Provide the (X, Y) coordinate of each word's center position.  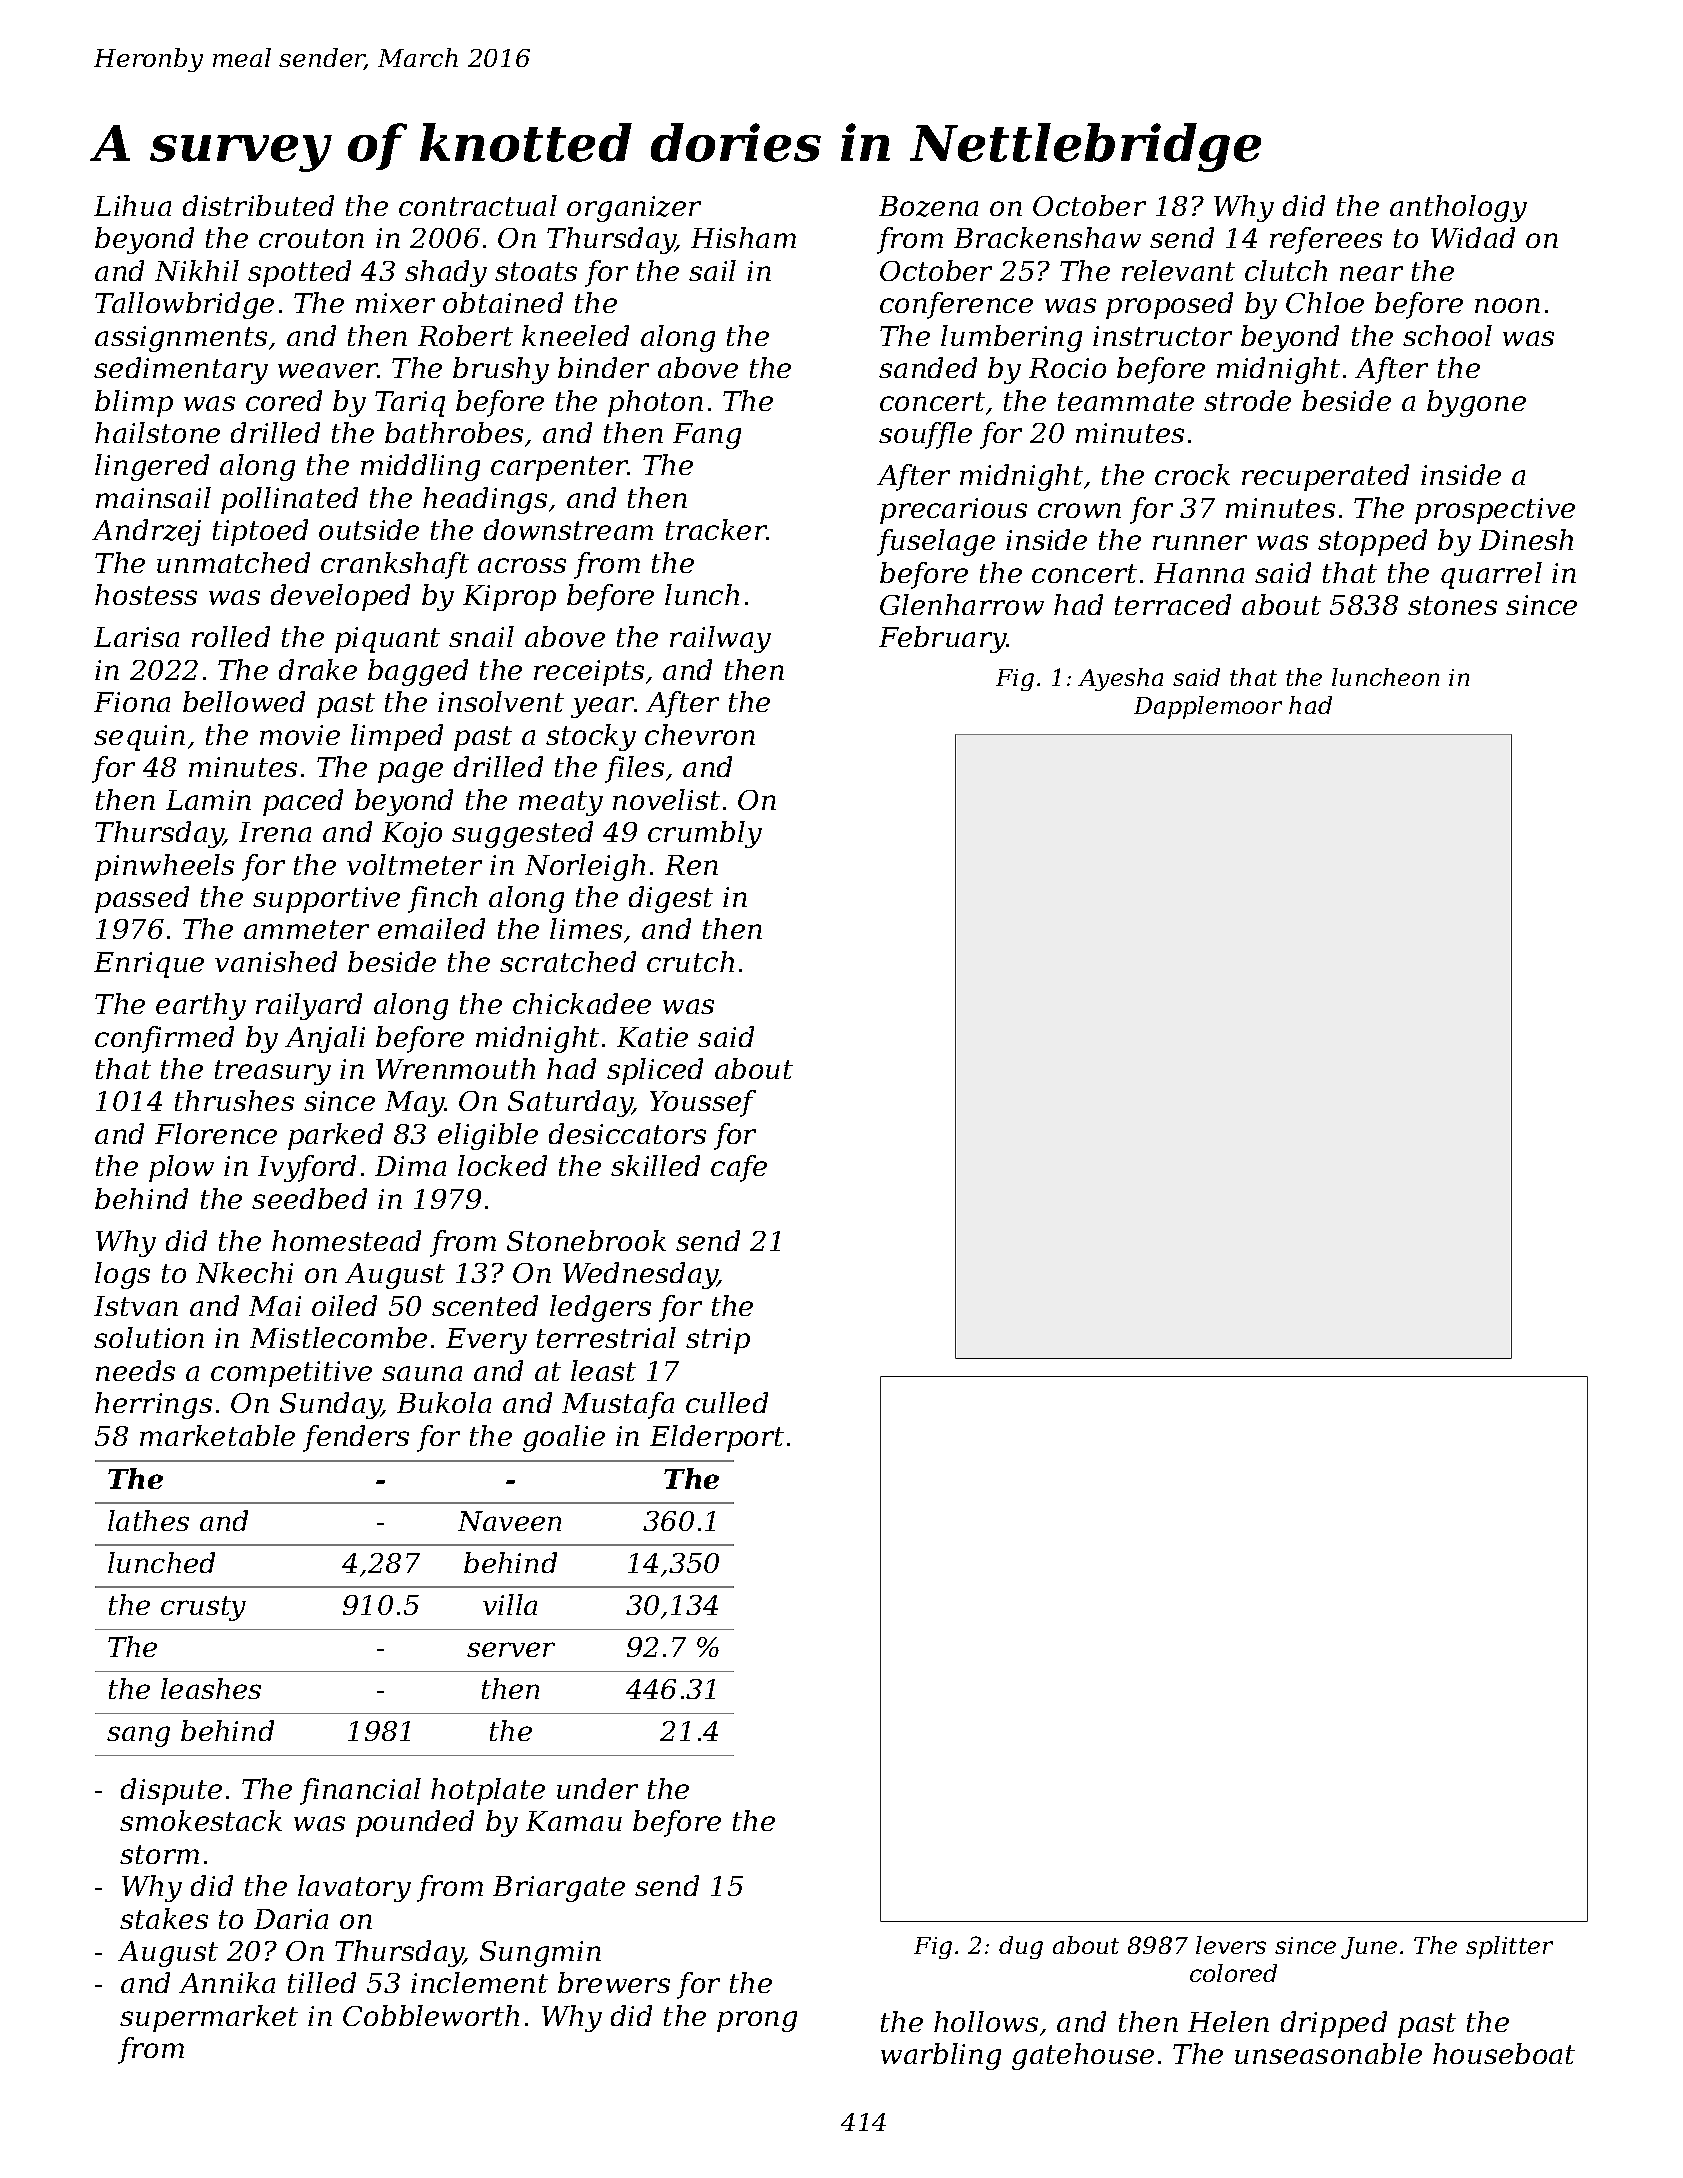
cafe (739, 1168)
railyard (309, 1006)
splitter (1509, 1947)
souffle (925, 435)
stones (1452, 605)
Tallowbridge (184, 305)
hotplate (488, 1791)
